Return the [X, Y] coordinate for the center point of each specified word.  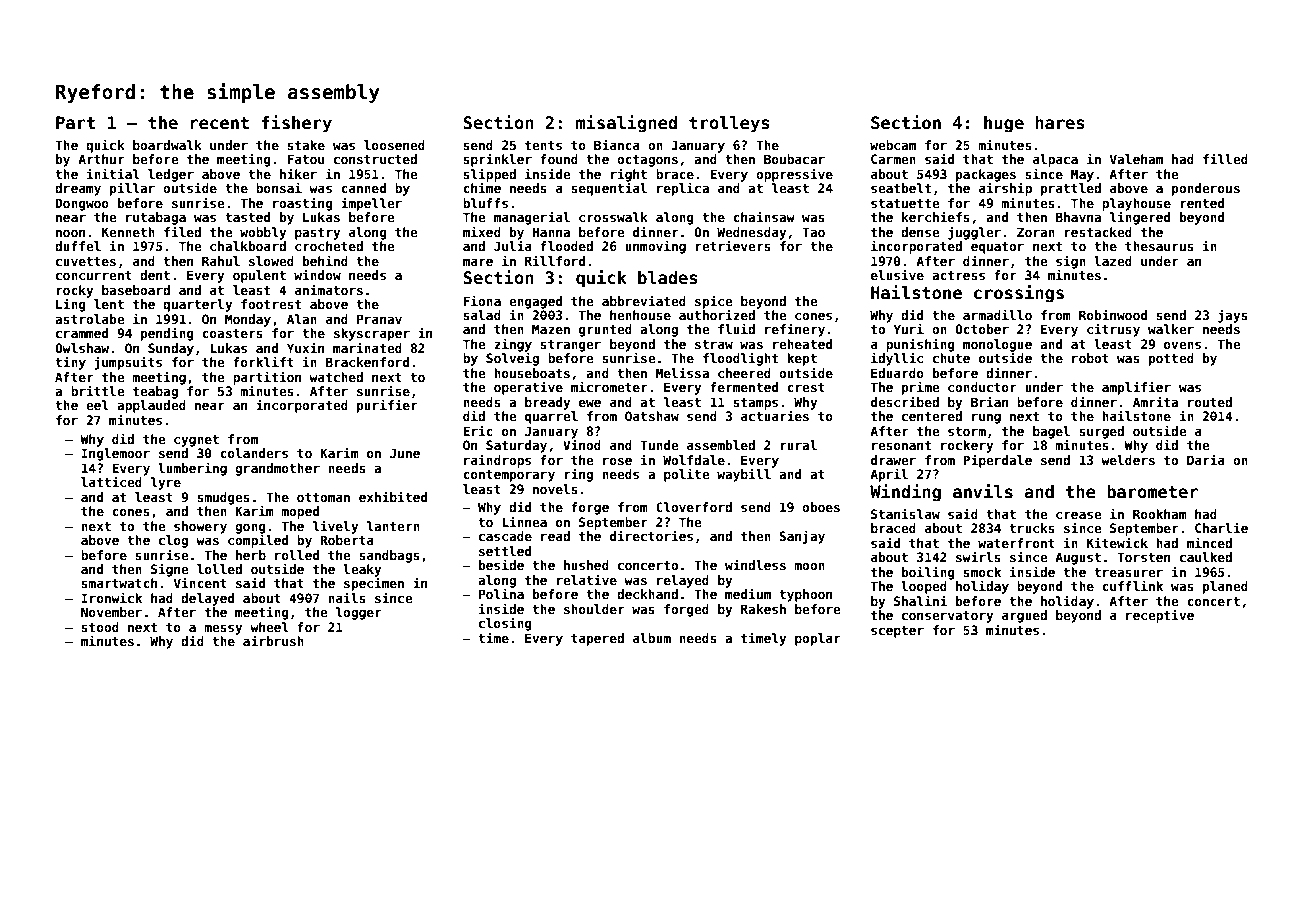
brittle [98, 390]
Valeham [1136, 159]
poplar [818, 639]
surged [1101, 432]
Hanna [551, 232]
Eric [478, 430]
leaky [362, 570]
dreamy [78, 189]
